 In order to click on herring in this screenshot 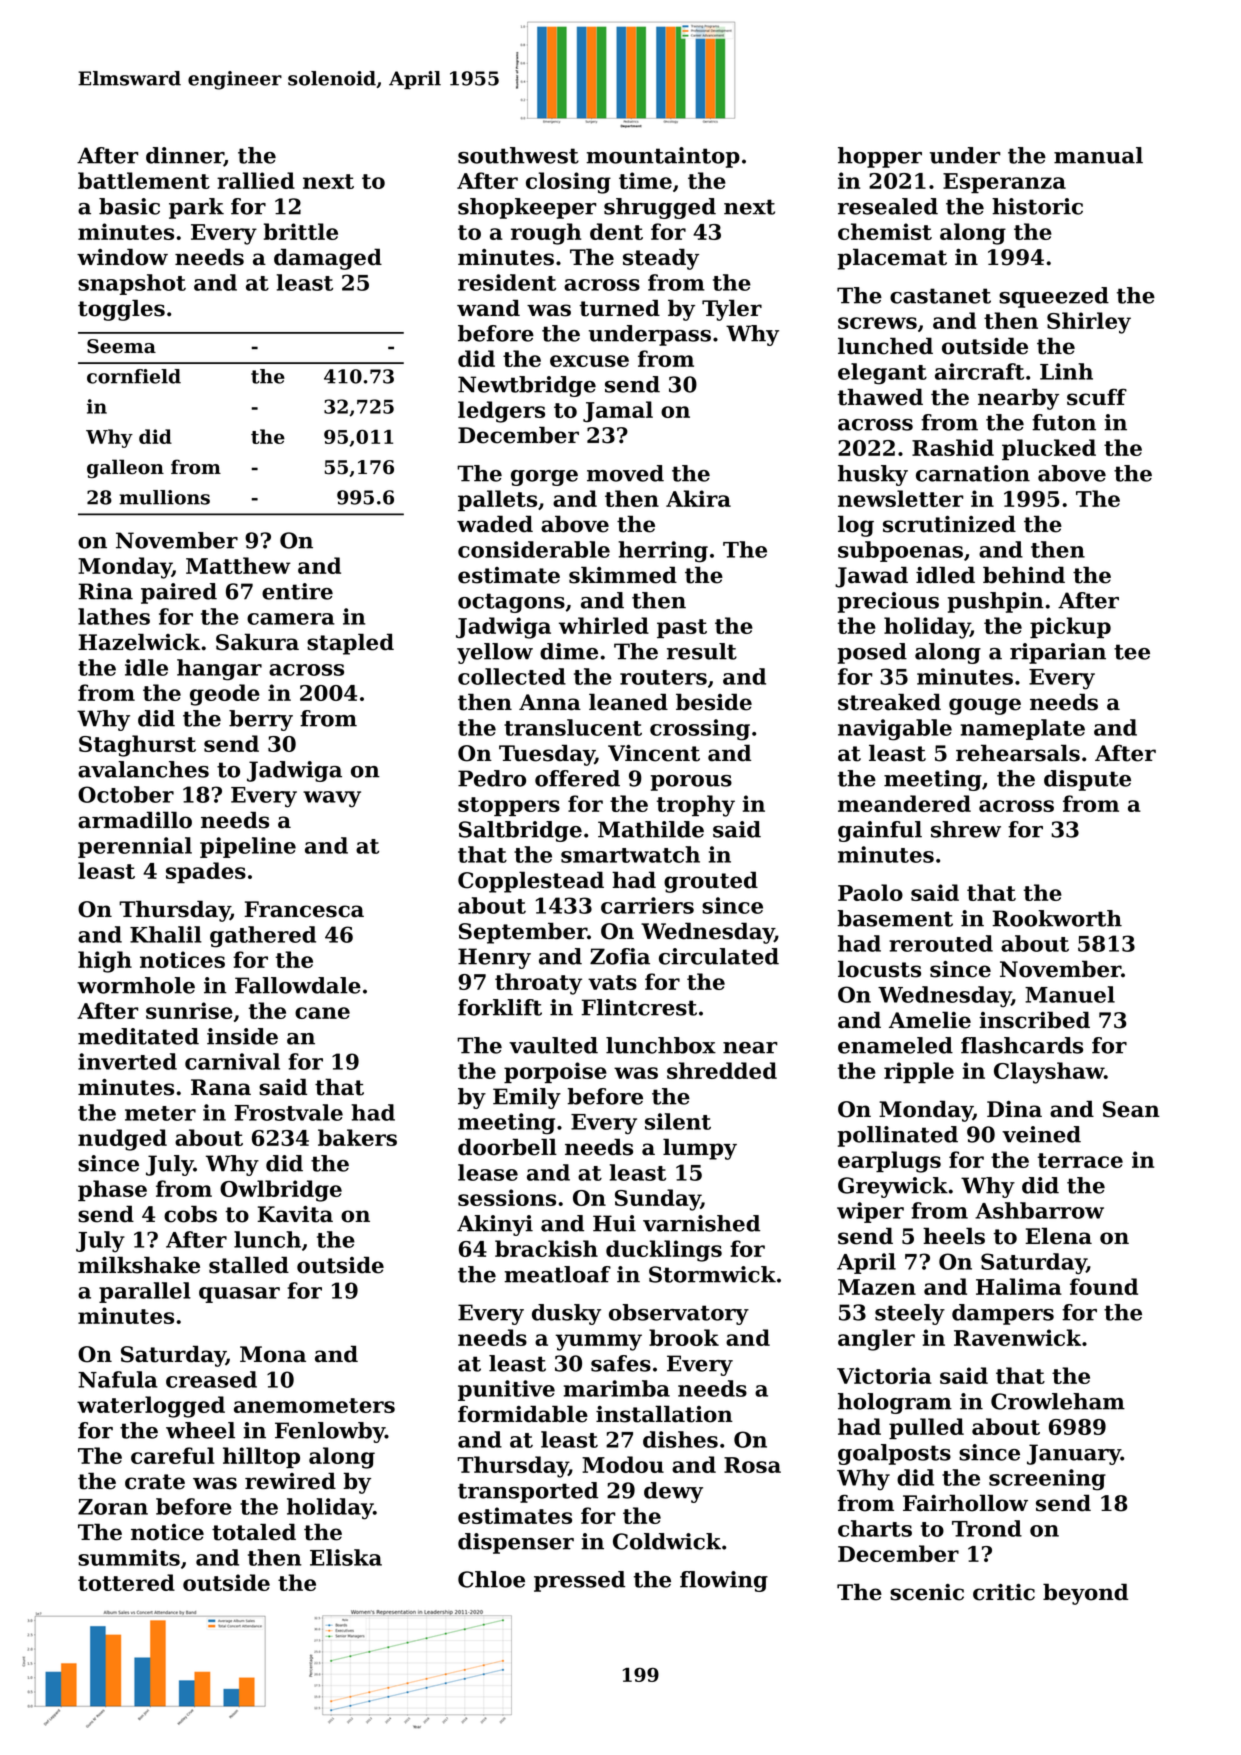, I will do `click(663, 552)`.
